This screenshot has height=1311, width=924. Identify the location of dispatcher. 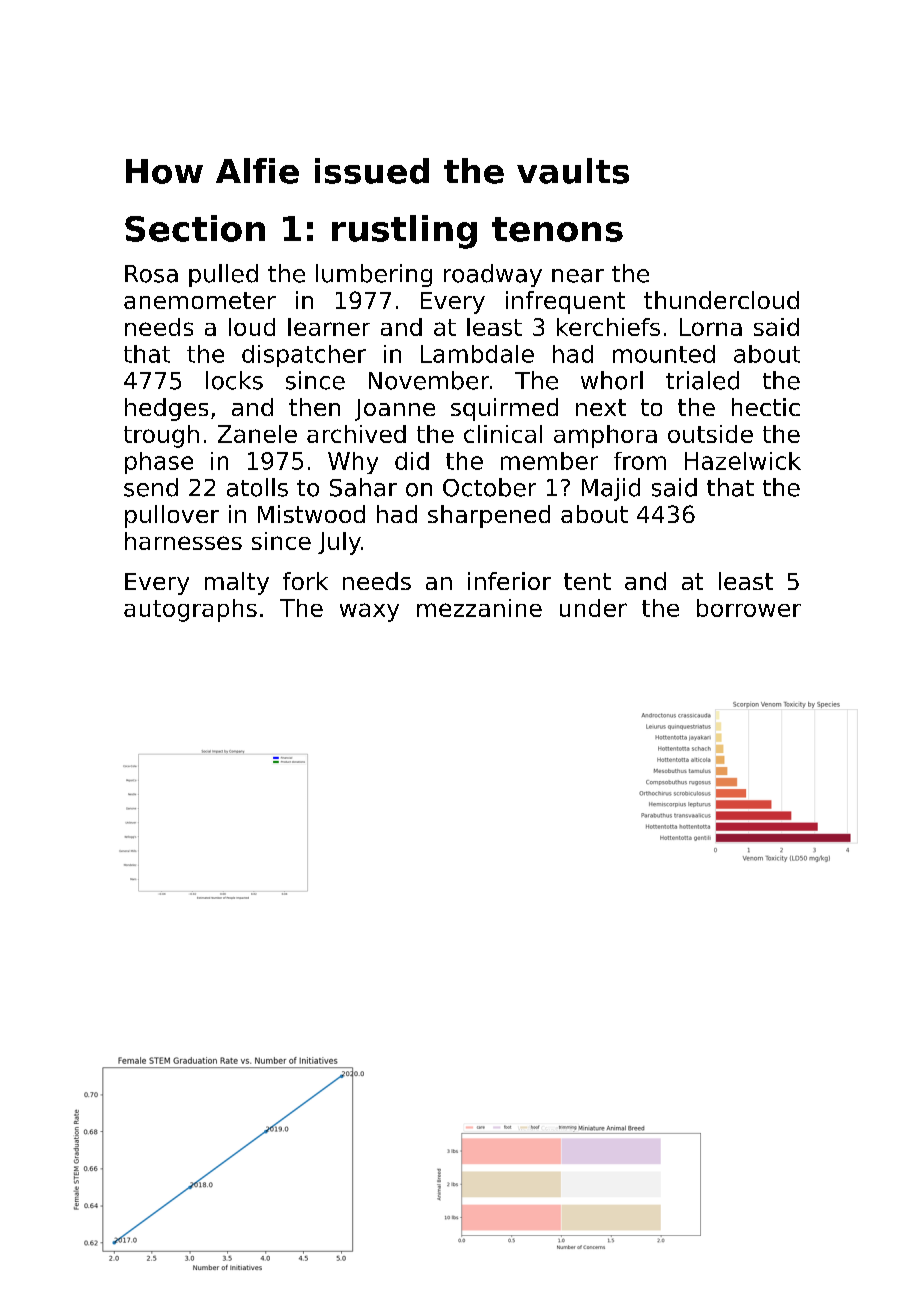
(304, 356).
